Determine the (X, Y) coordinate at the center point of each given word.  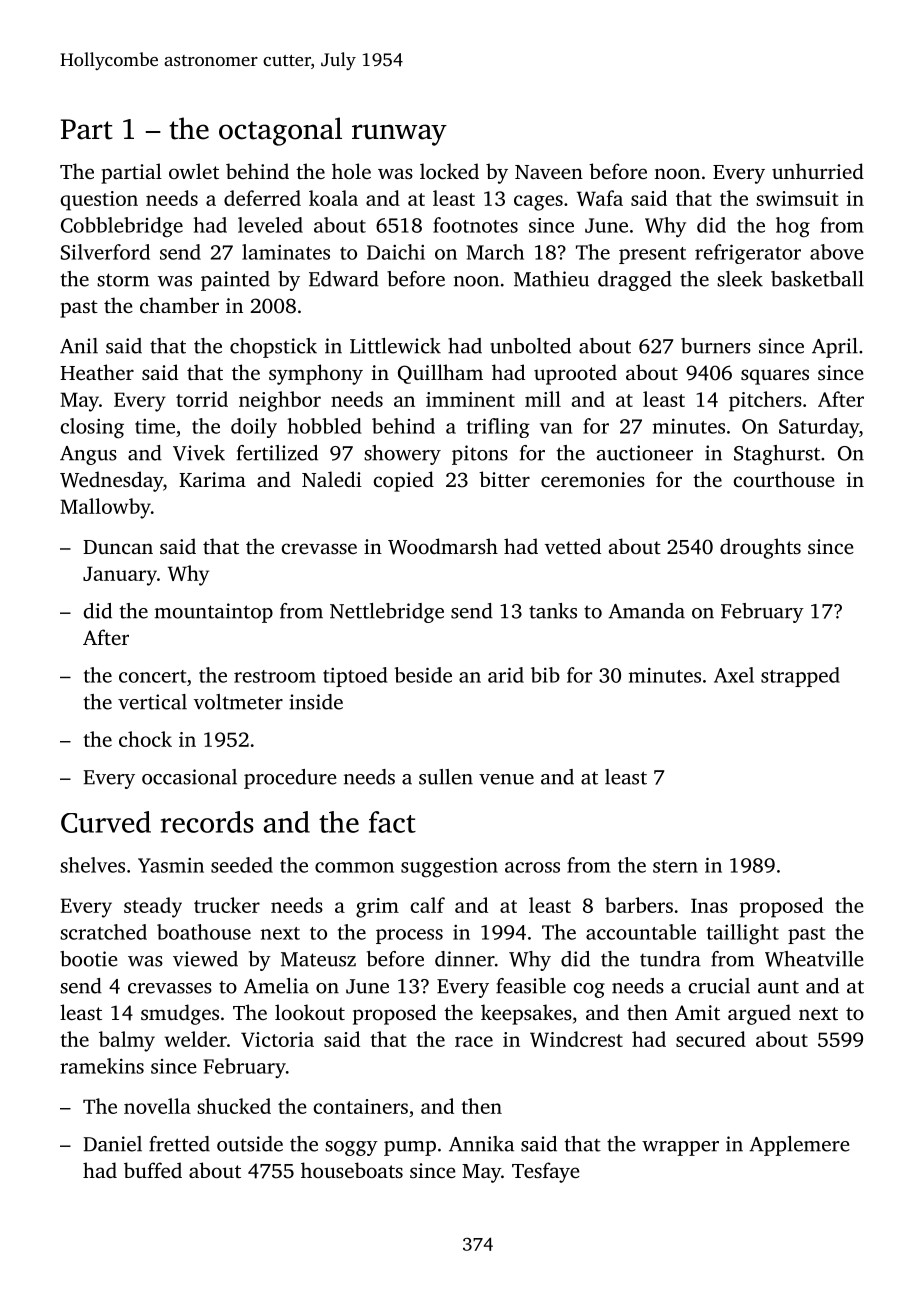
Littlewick (395, 346)
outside (250, 1144)
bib (545, 675)
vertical (152, 702)
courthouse (784, 479)
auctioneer (645, 453)
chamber (179, 305)
